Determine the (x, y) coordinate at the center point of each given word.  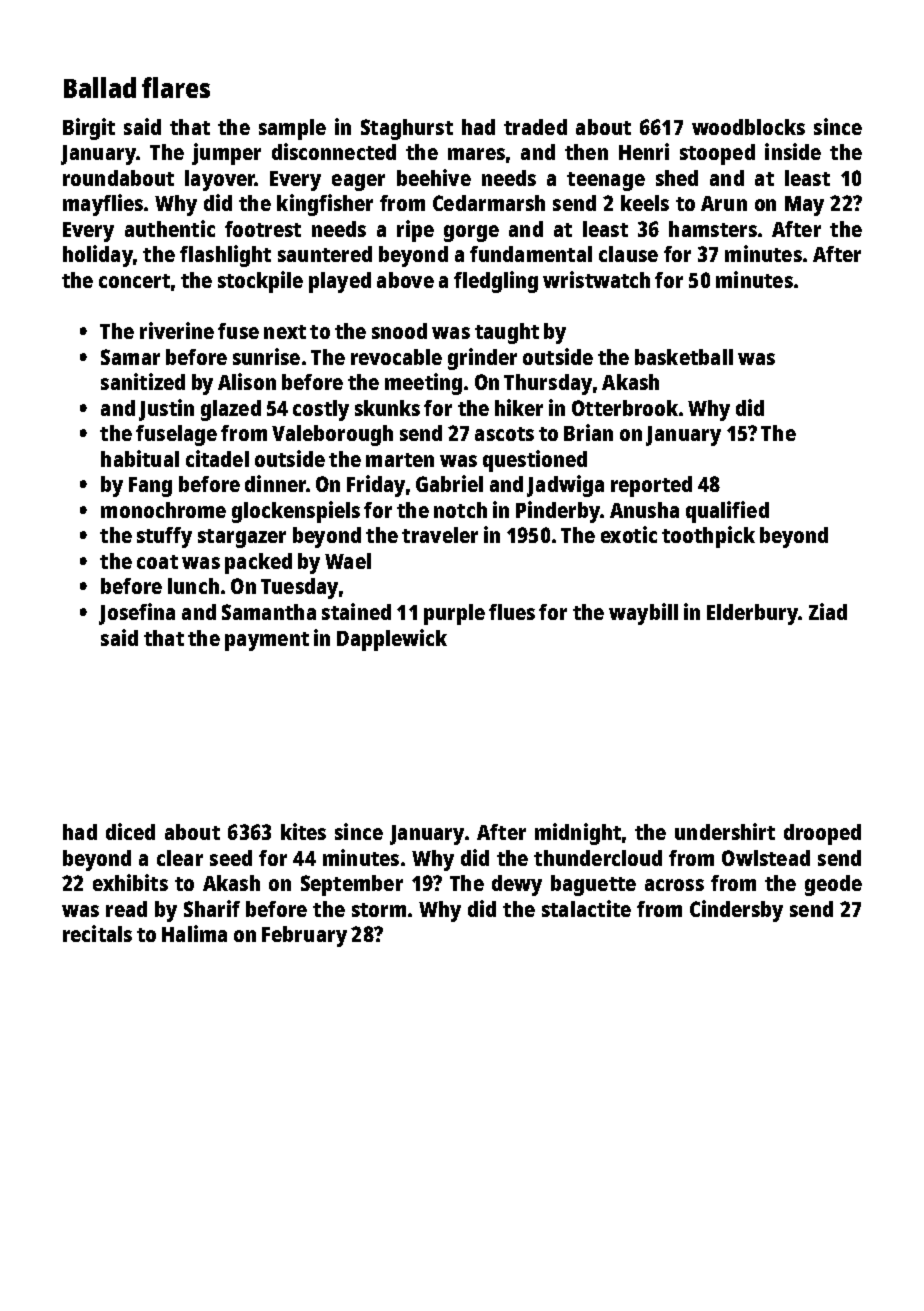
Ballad (100, 87)
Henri (644, 151)
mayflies (103, 205)
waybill (643, 614)
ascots (504, 434)
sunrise (266, 356)
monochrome (163, 510)
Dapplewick (392, 640)
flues (512, 612)
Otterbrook (625, 408)
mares (476, 154)
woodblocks (748, 127)
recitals (97, 933)
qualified (727, 512)
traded (535, 127)
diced (130, 831)
